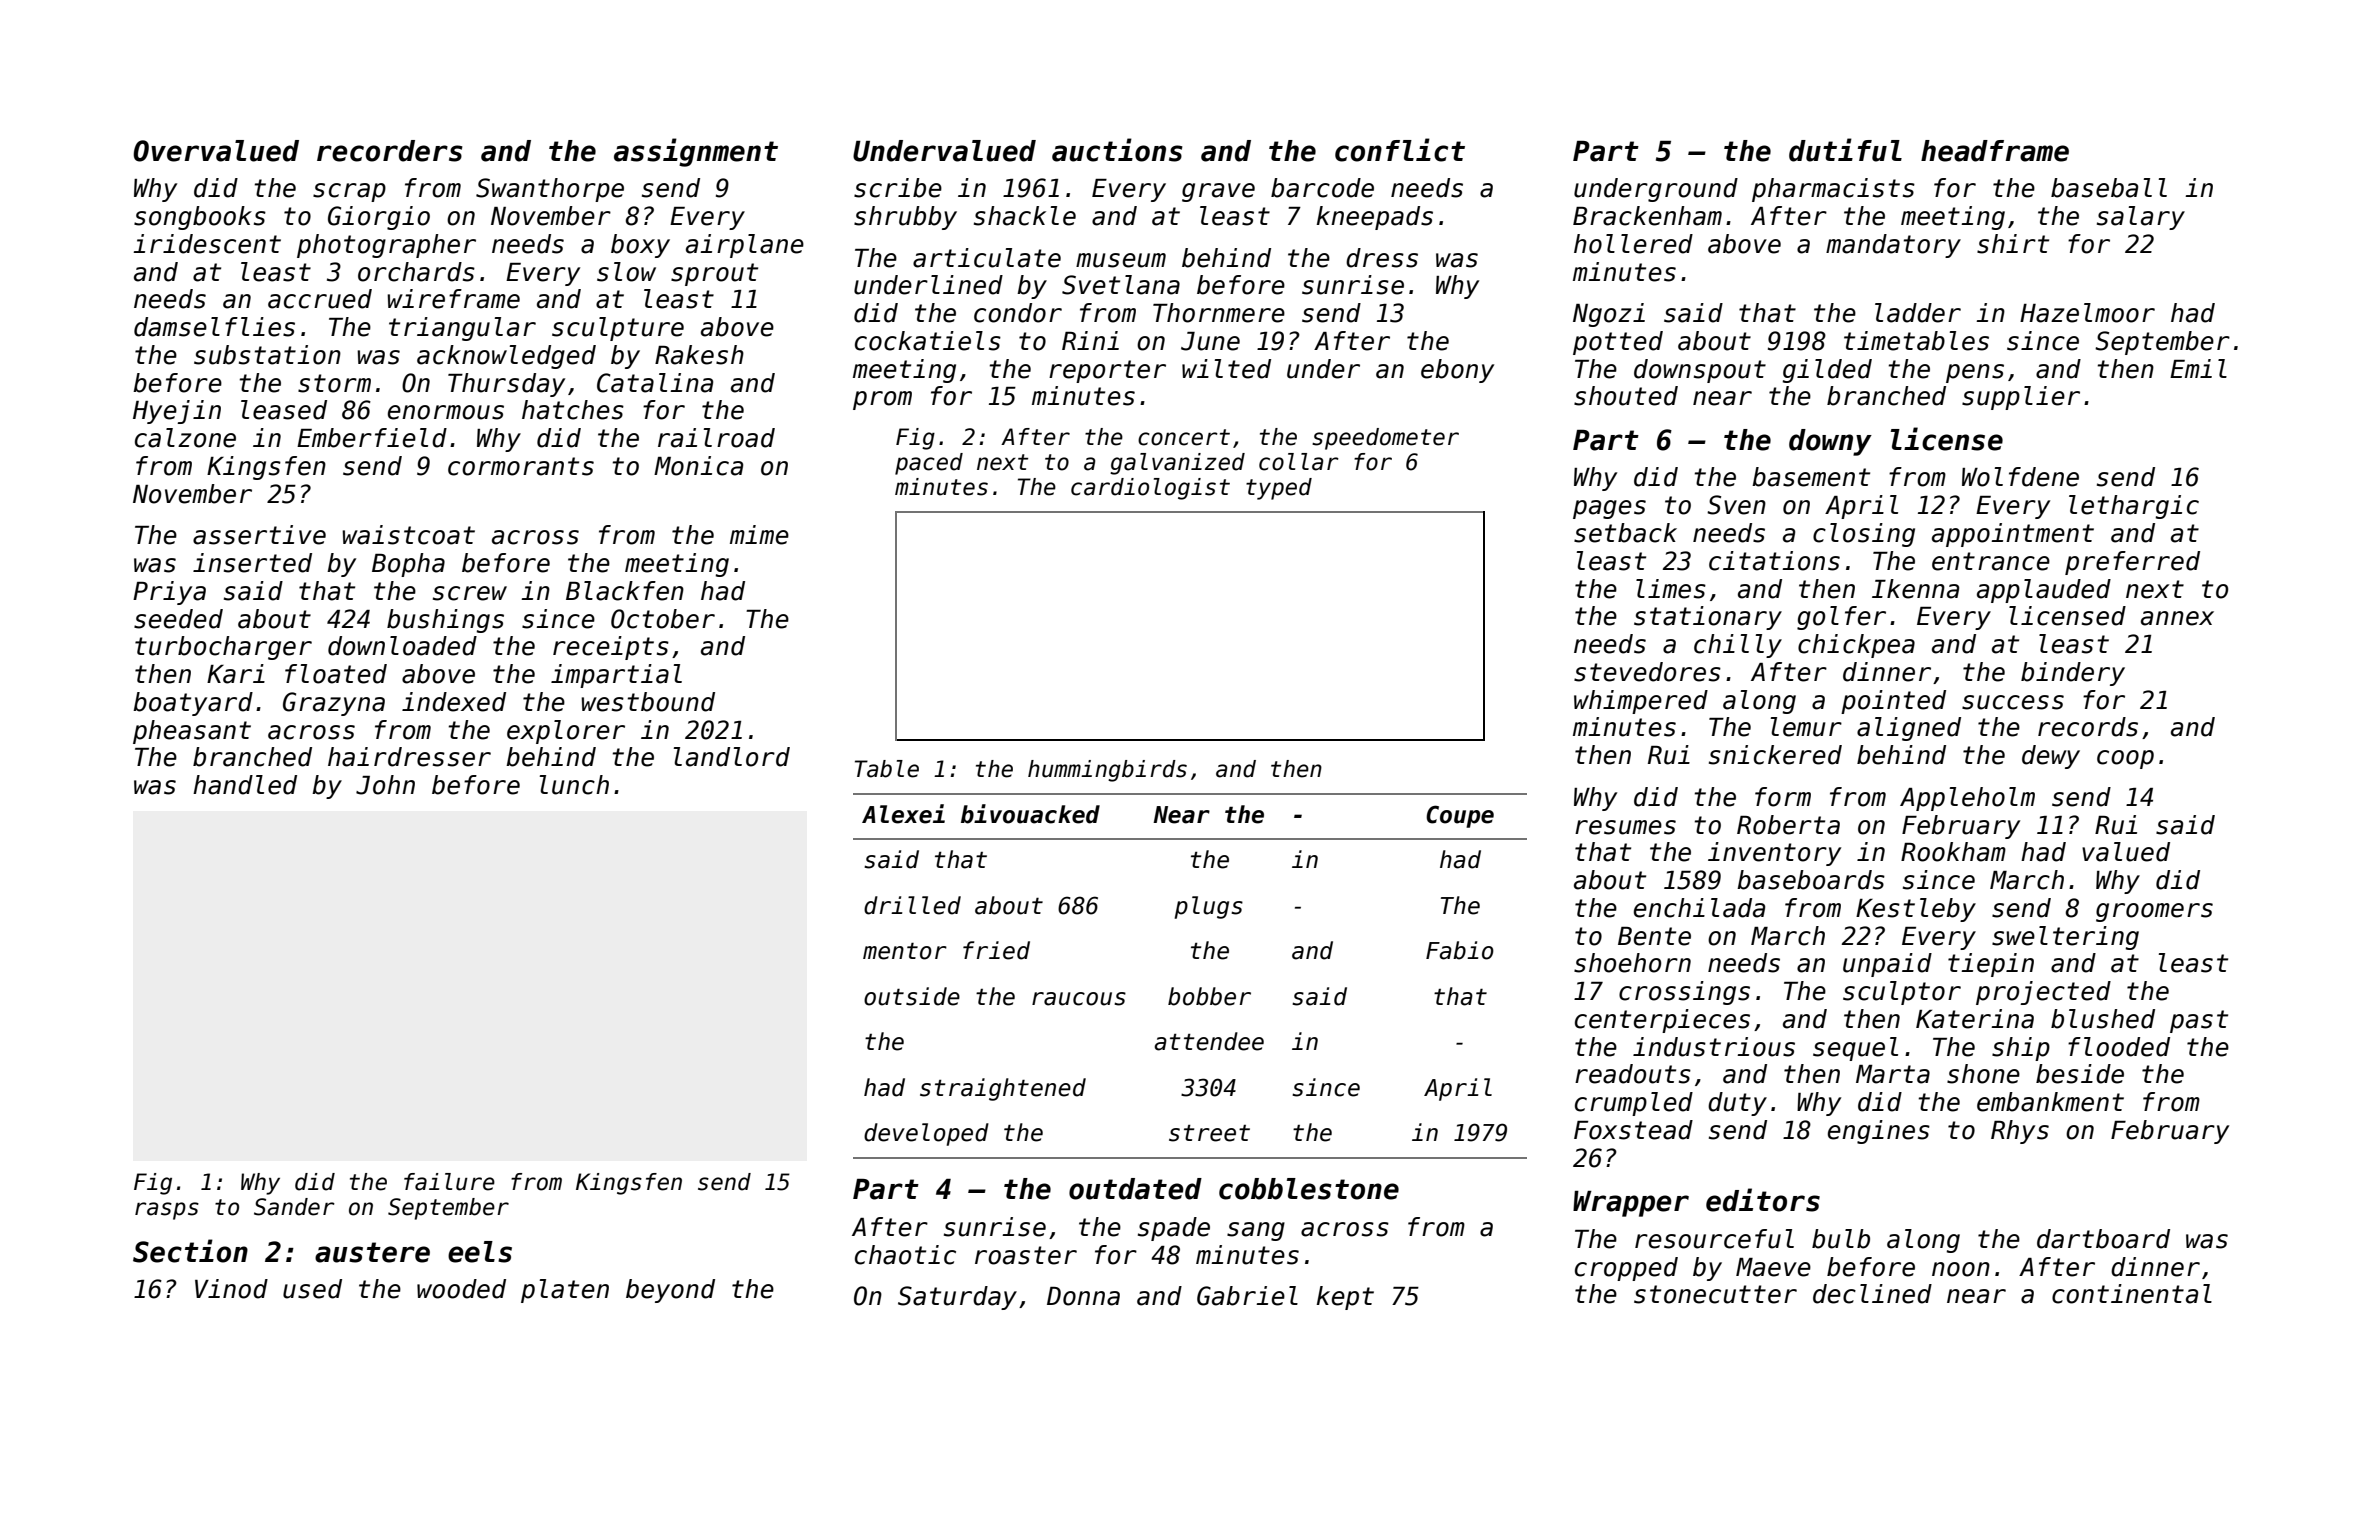 The width and height of the screenshot is (2380, 1540). Describe the element at coordinates (929, 464) in the screenshot. I see `paced` at that location.
